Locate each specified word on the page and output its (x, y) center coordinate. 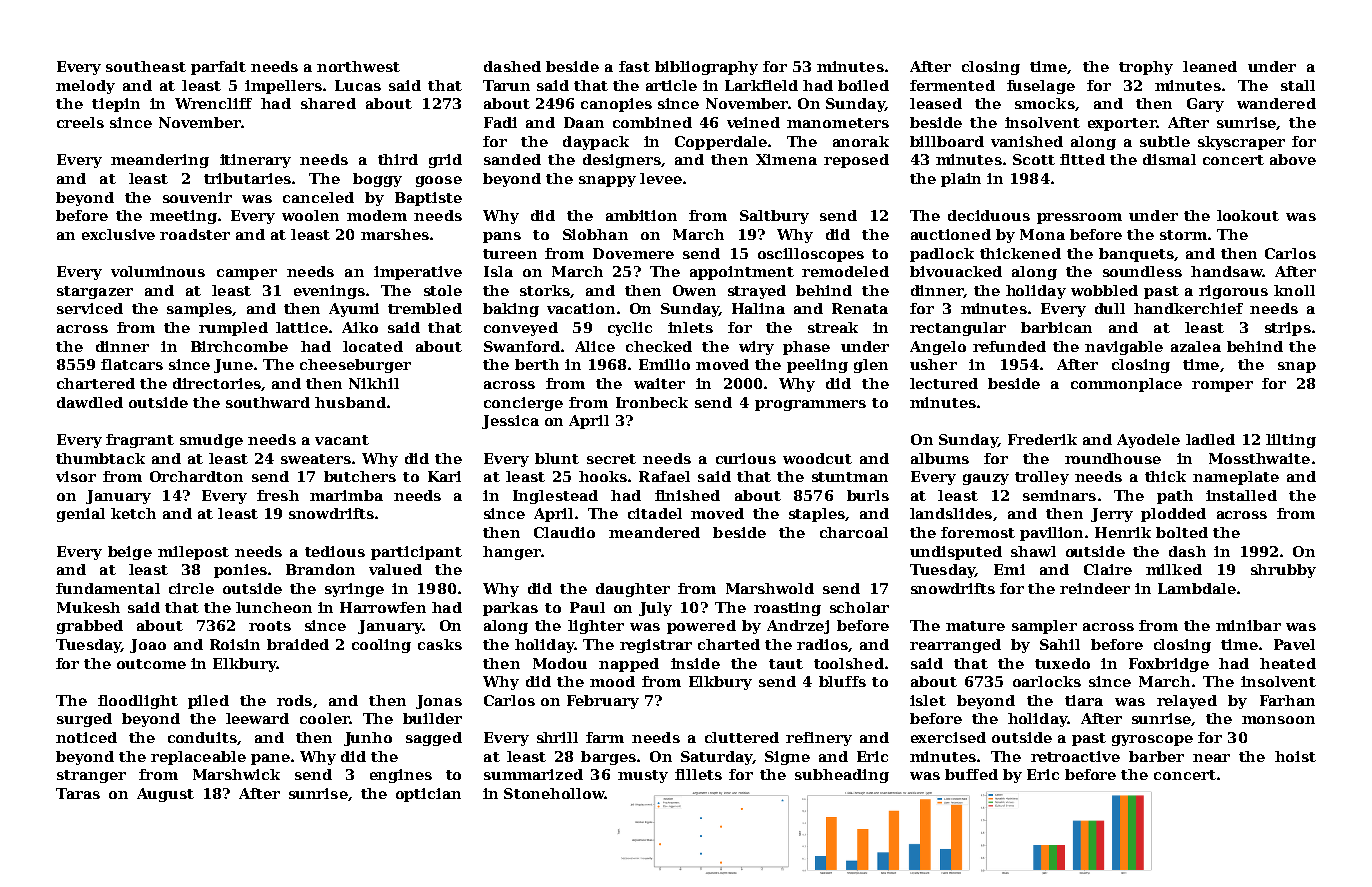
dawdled (90, 402)
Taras (78, 793)
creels (80, 122)
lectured (944, 383)
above (1293, 159)
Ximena (786, 159)
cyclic (630, 329)
